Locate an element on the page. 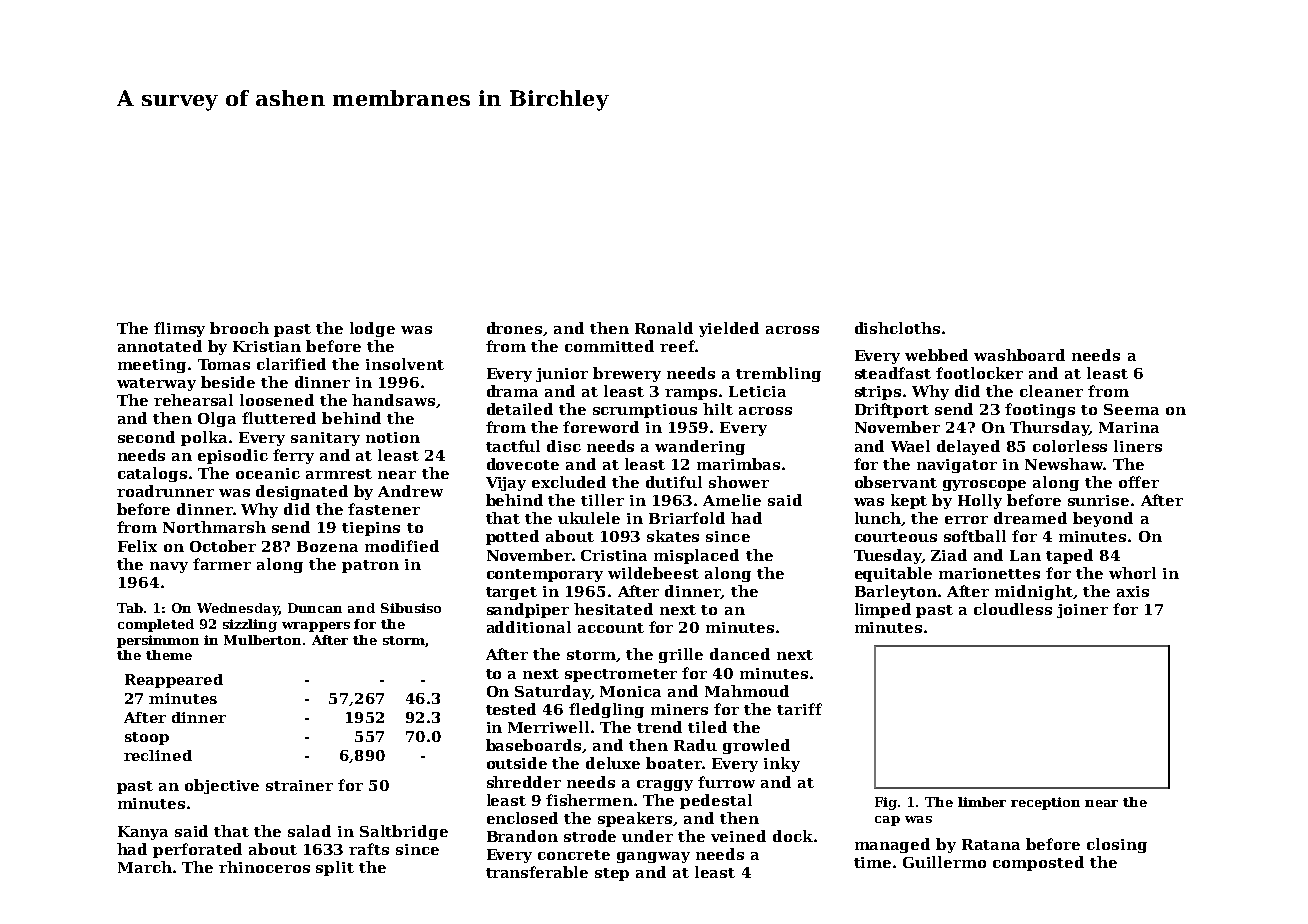 The height and width of the document is (924, 1308). flimsy is located at coordinates (179, 329).
